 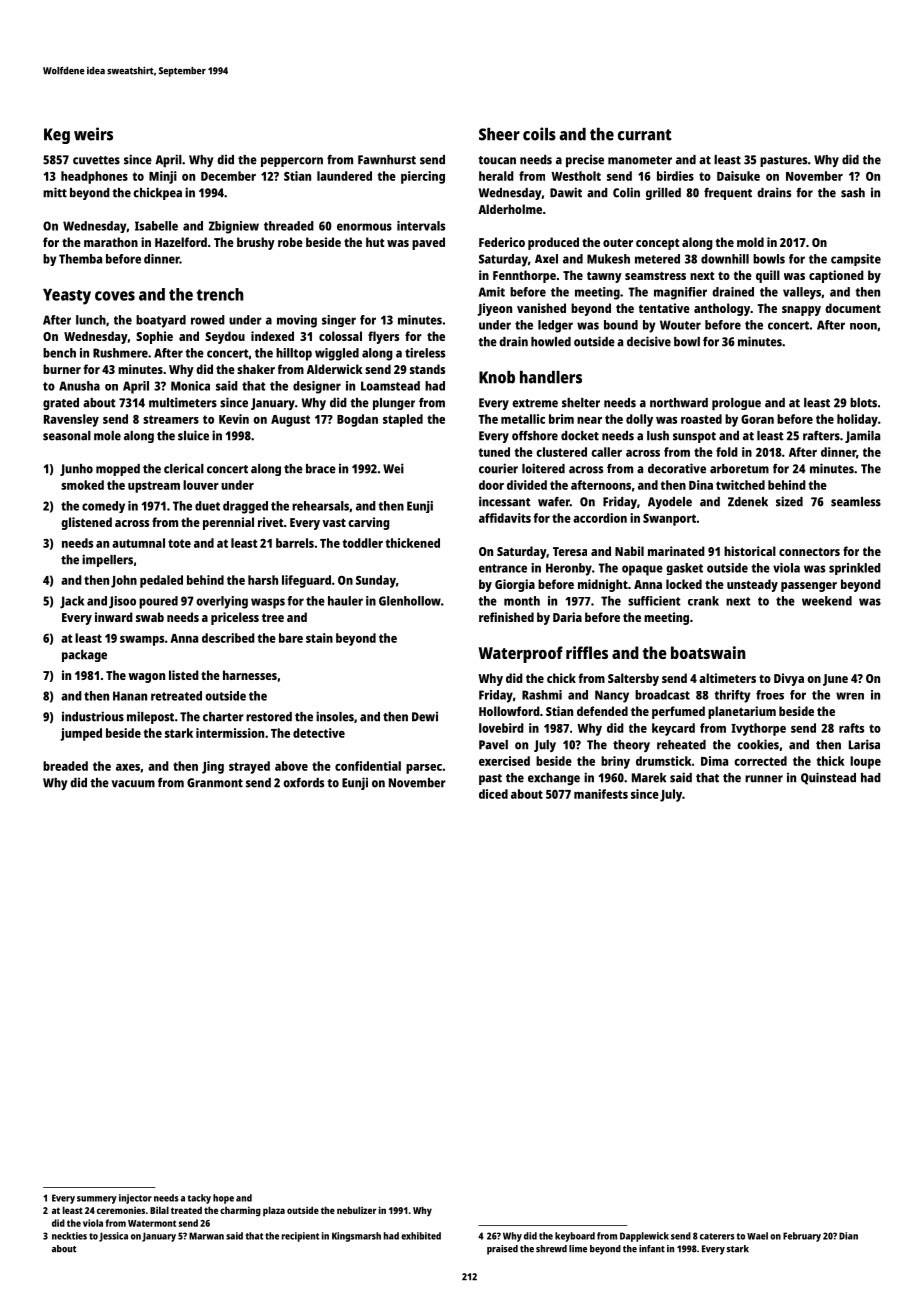 I want to click on magnifier, so click(x=680, y=293).
